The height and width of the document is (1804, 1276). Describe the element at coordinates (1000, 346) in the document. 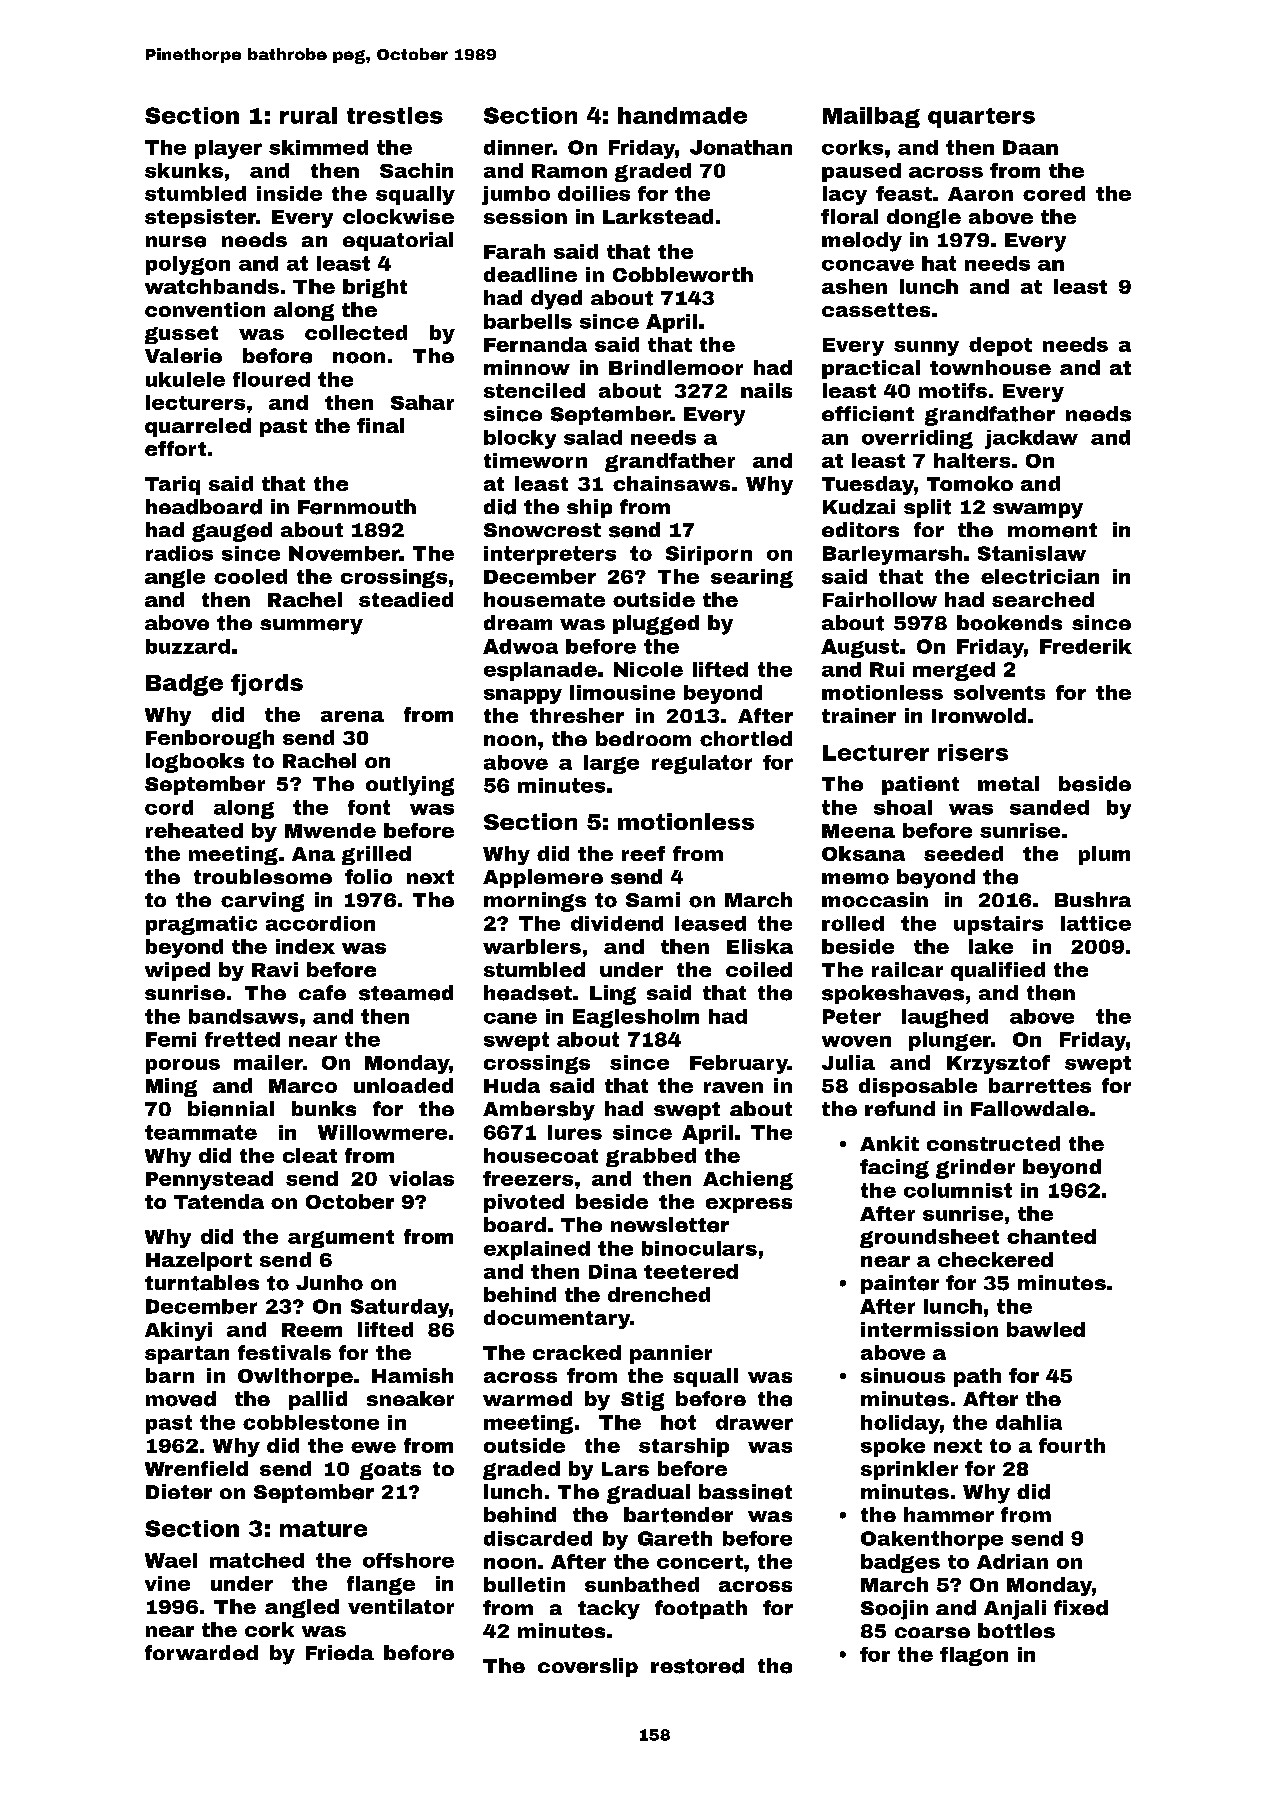

I see `depot` at that location.
